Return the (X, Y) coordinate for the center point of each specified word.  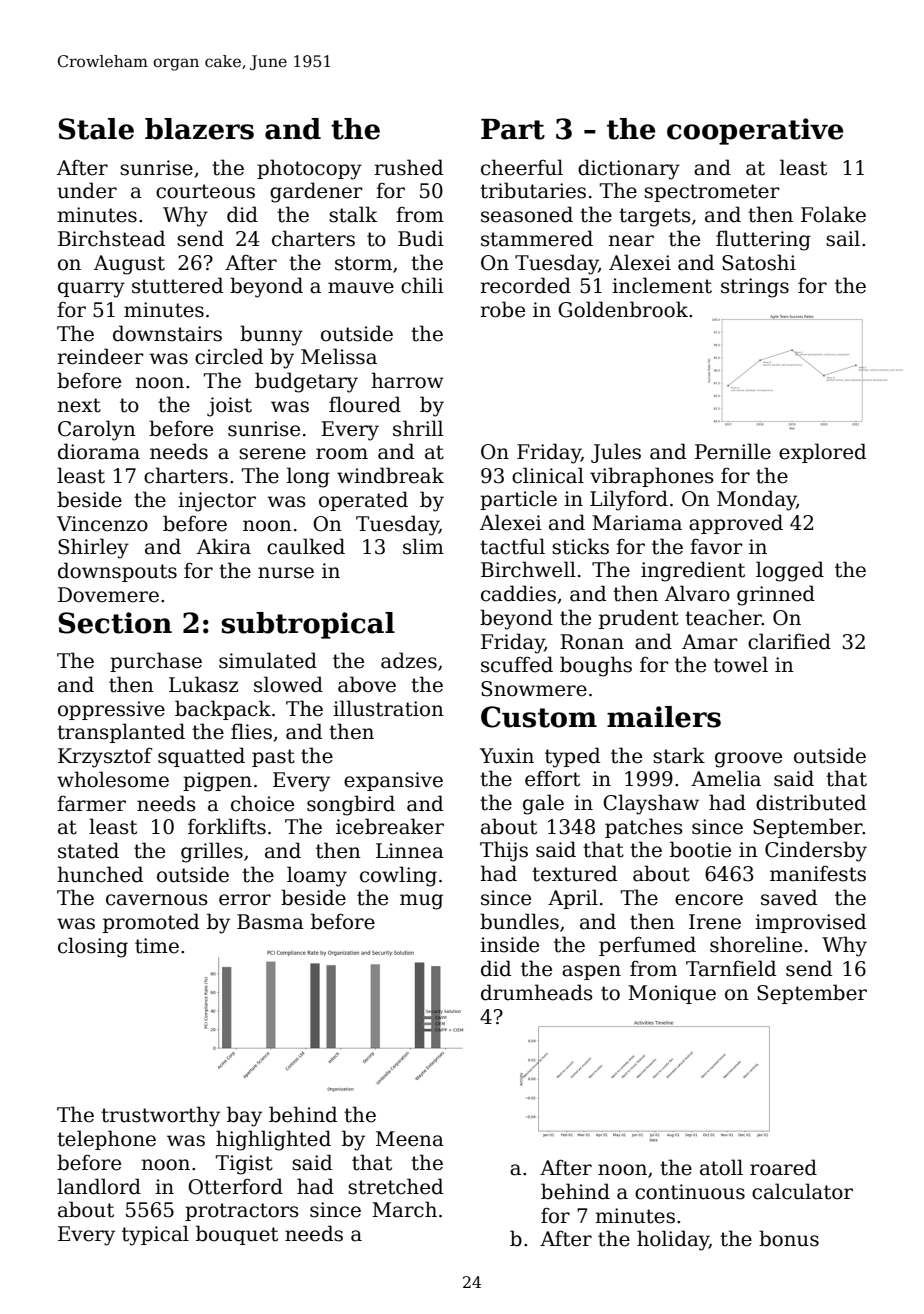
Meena (410, 1139)
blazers (199, 129)
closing (93, 947)
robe (502, 309)
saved (789, 897)
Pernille (733, 451)
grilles (212, 852)
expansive (393, 781)
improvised (810, 923)
